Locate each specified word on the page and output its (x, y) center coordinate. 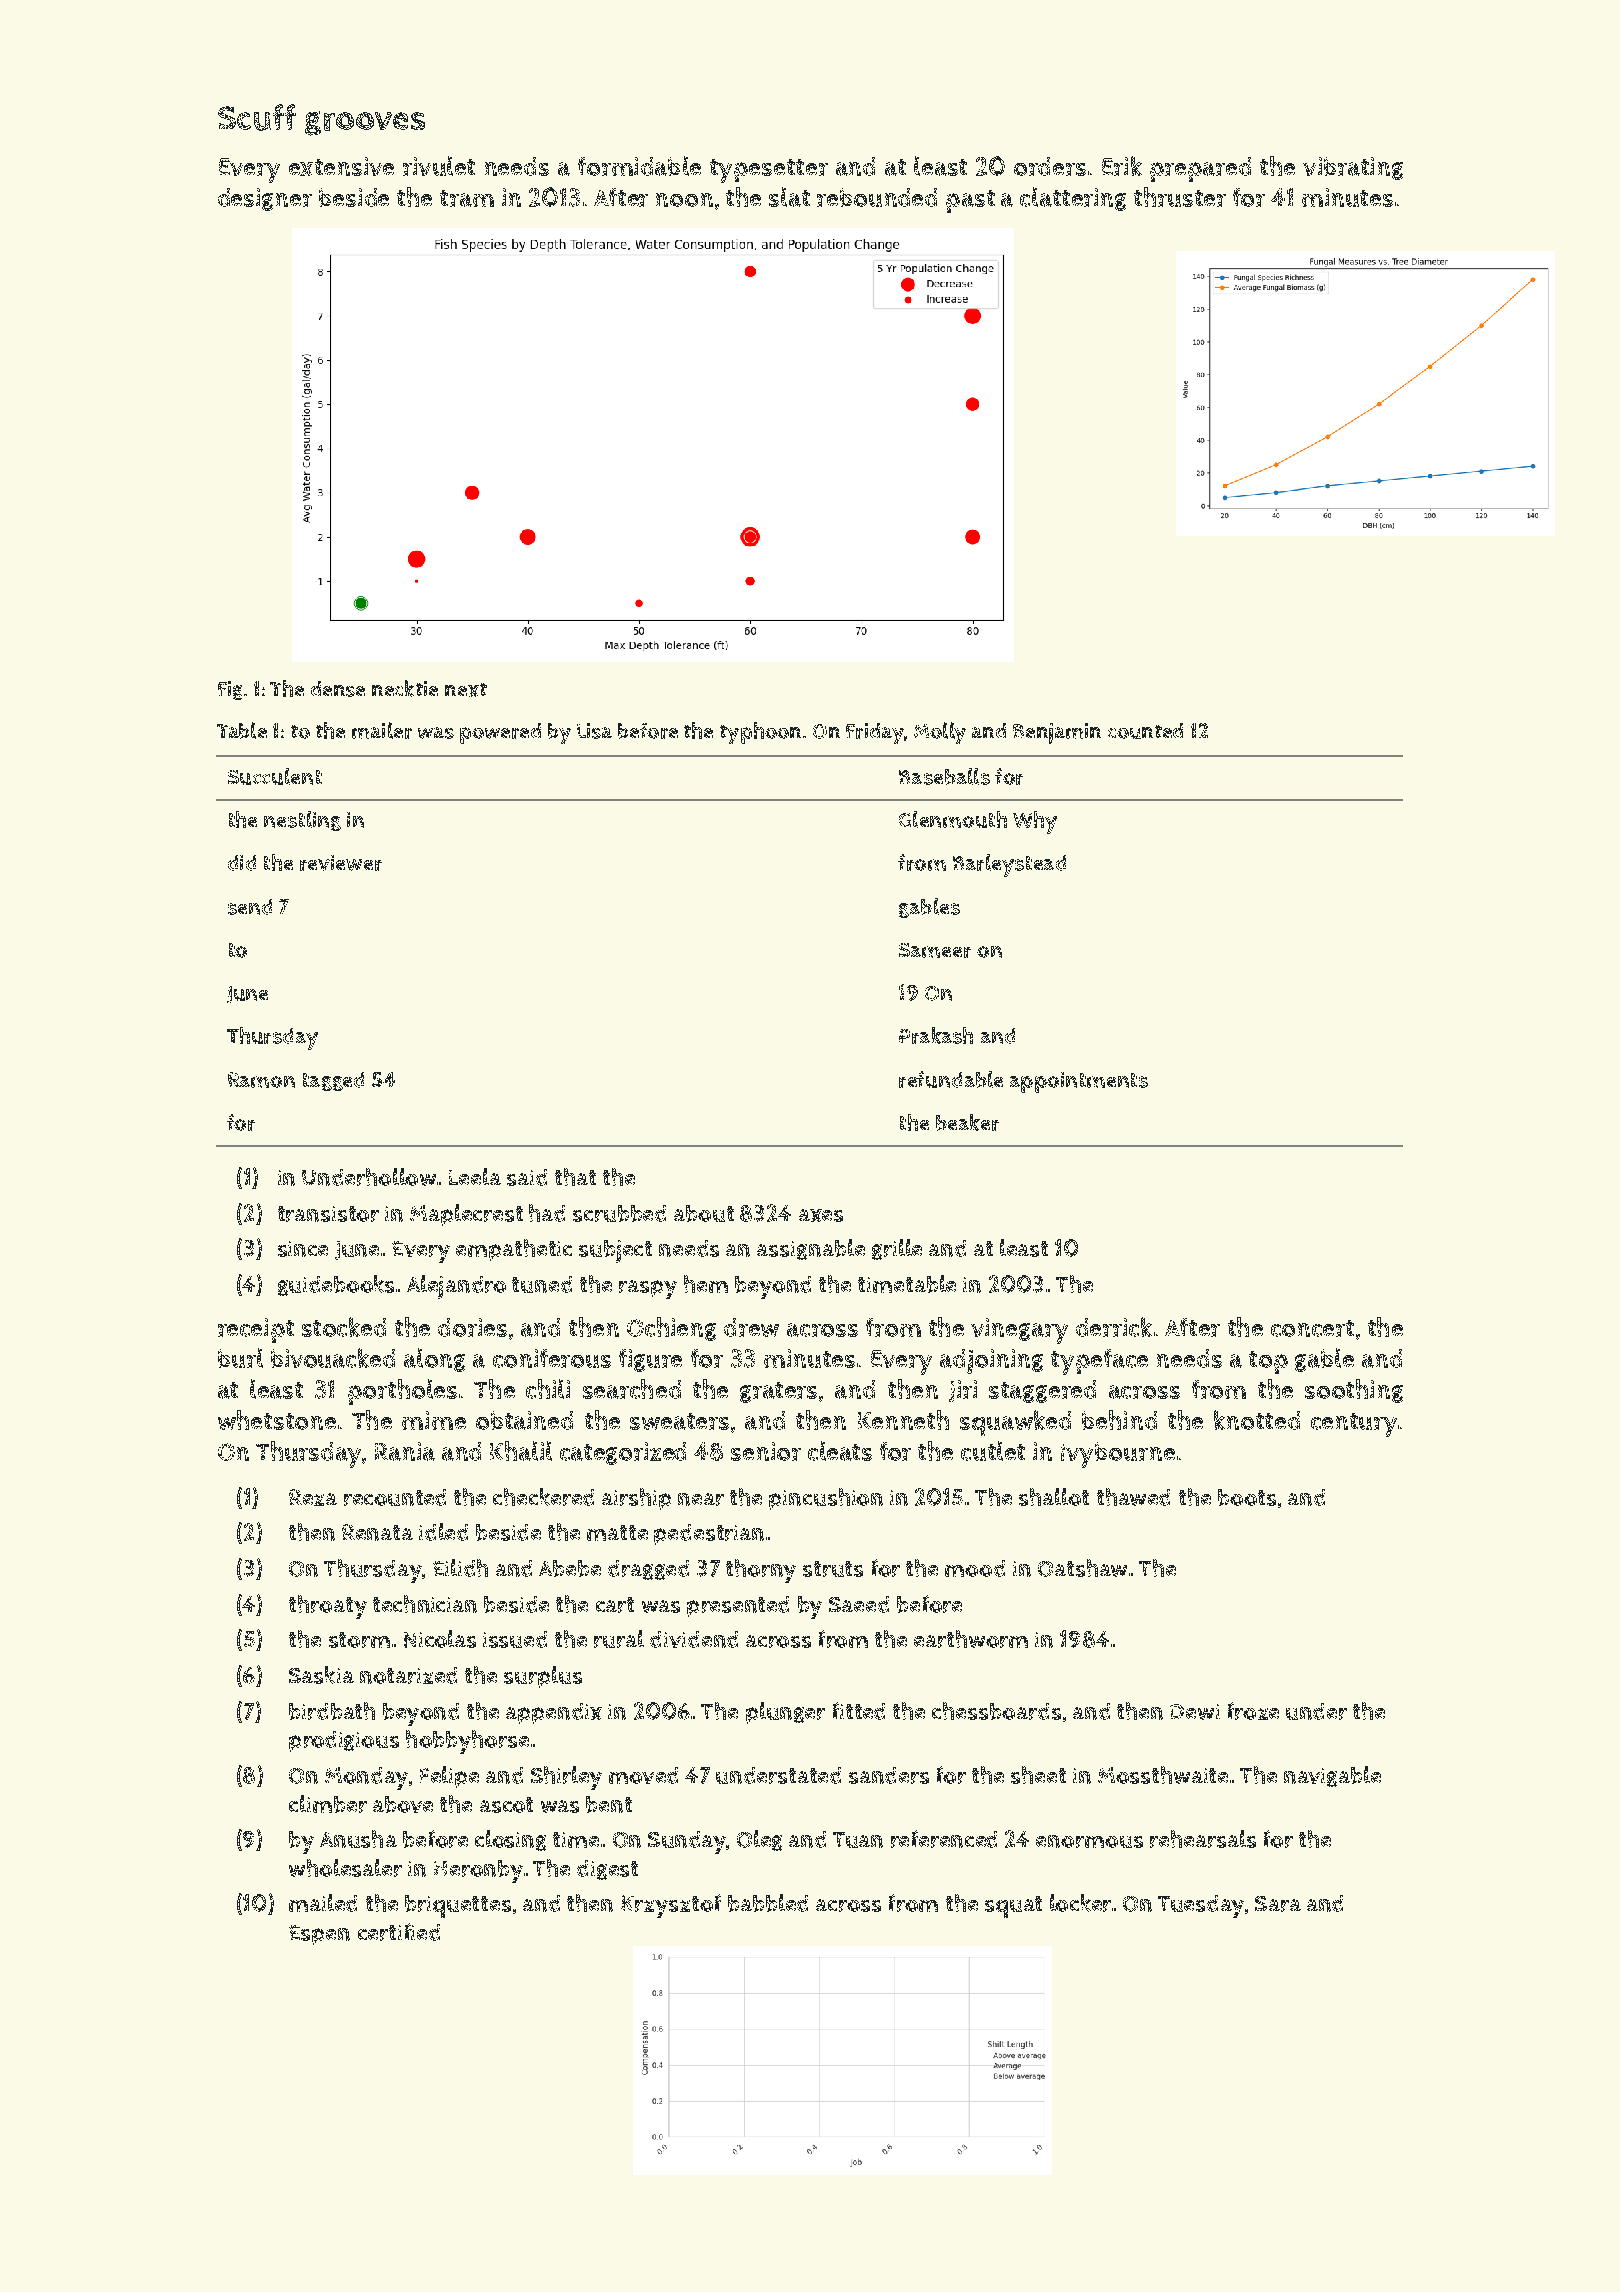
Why (1035, 822)
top (1268, 1362)
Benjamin (1057, 733)
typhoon (760, 733)
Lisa (594, 731)
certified (399, 1932)
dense (338, 689)
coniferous (552, 1358)
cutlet (993, 1451)
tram (467, 198)
